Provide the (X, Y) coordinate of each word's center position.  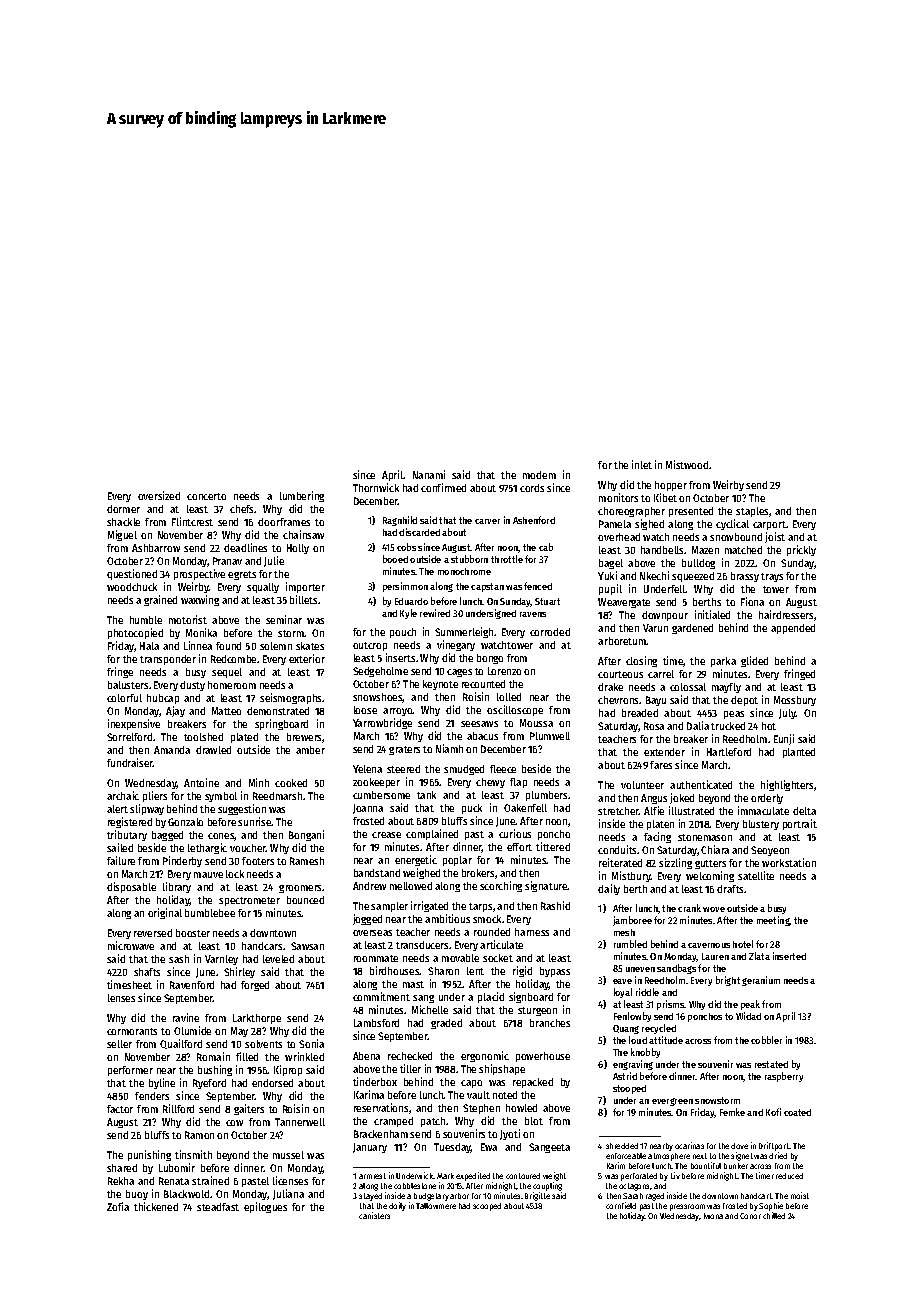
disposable (131, 887)
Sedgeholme (380, 672)
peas (734, 715)
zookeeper (376, 783)
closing (641, 661)
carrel (661, 674)
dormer (123, 509)
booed (395, 559)
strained (210, 1180)
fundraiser (130, 762)
